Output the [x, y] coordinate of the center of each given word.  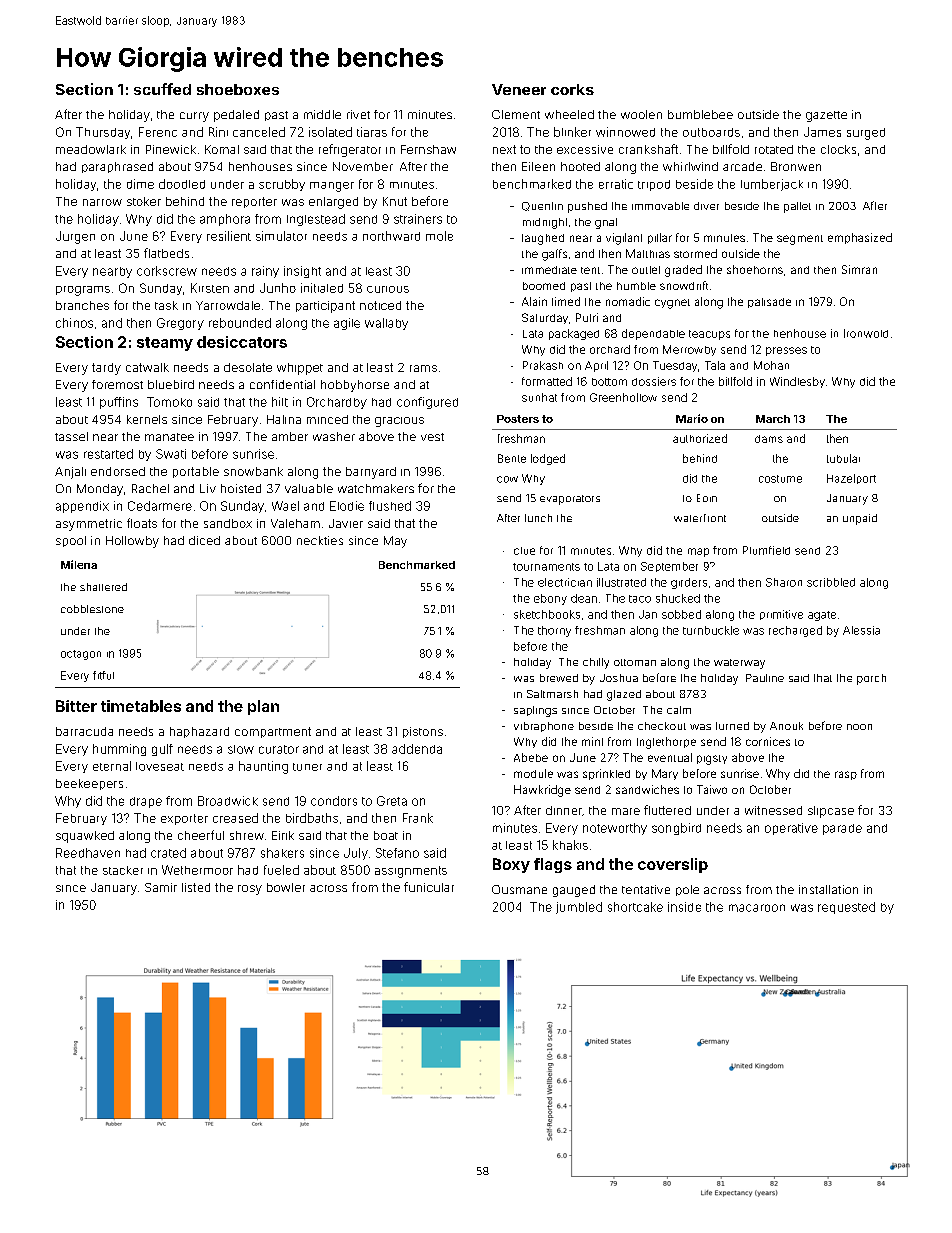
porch [871, 679]
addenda [417, 749]
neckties [320, 540]
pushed [587, 207]
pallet [797, 207]
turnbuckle [711, 630]
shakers [282, 853]
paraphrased [117, 167]
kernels [147, 419]
